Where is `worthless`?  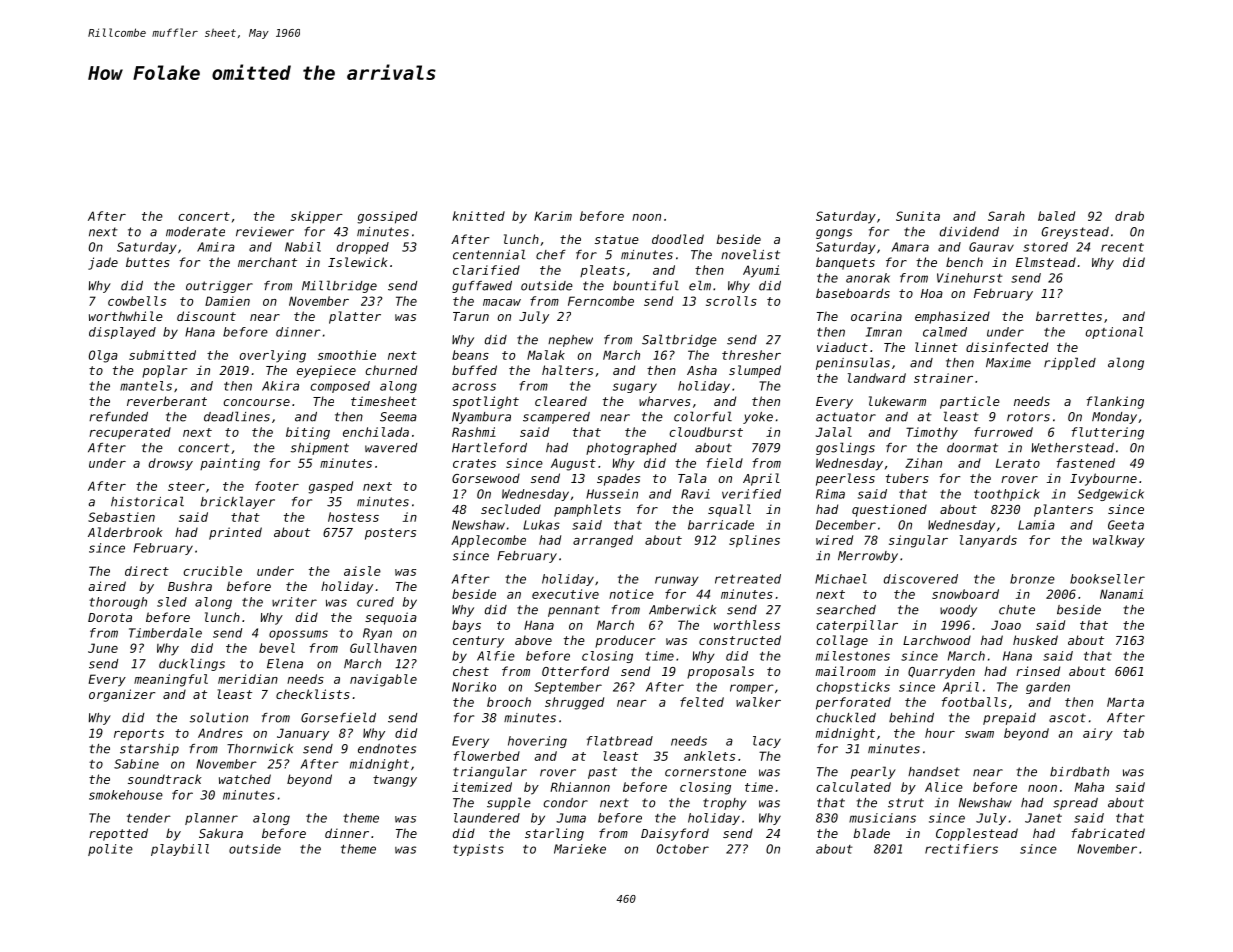 worthless is located at coordinates (747, 625).
